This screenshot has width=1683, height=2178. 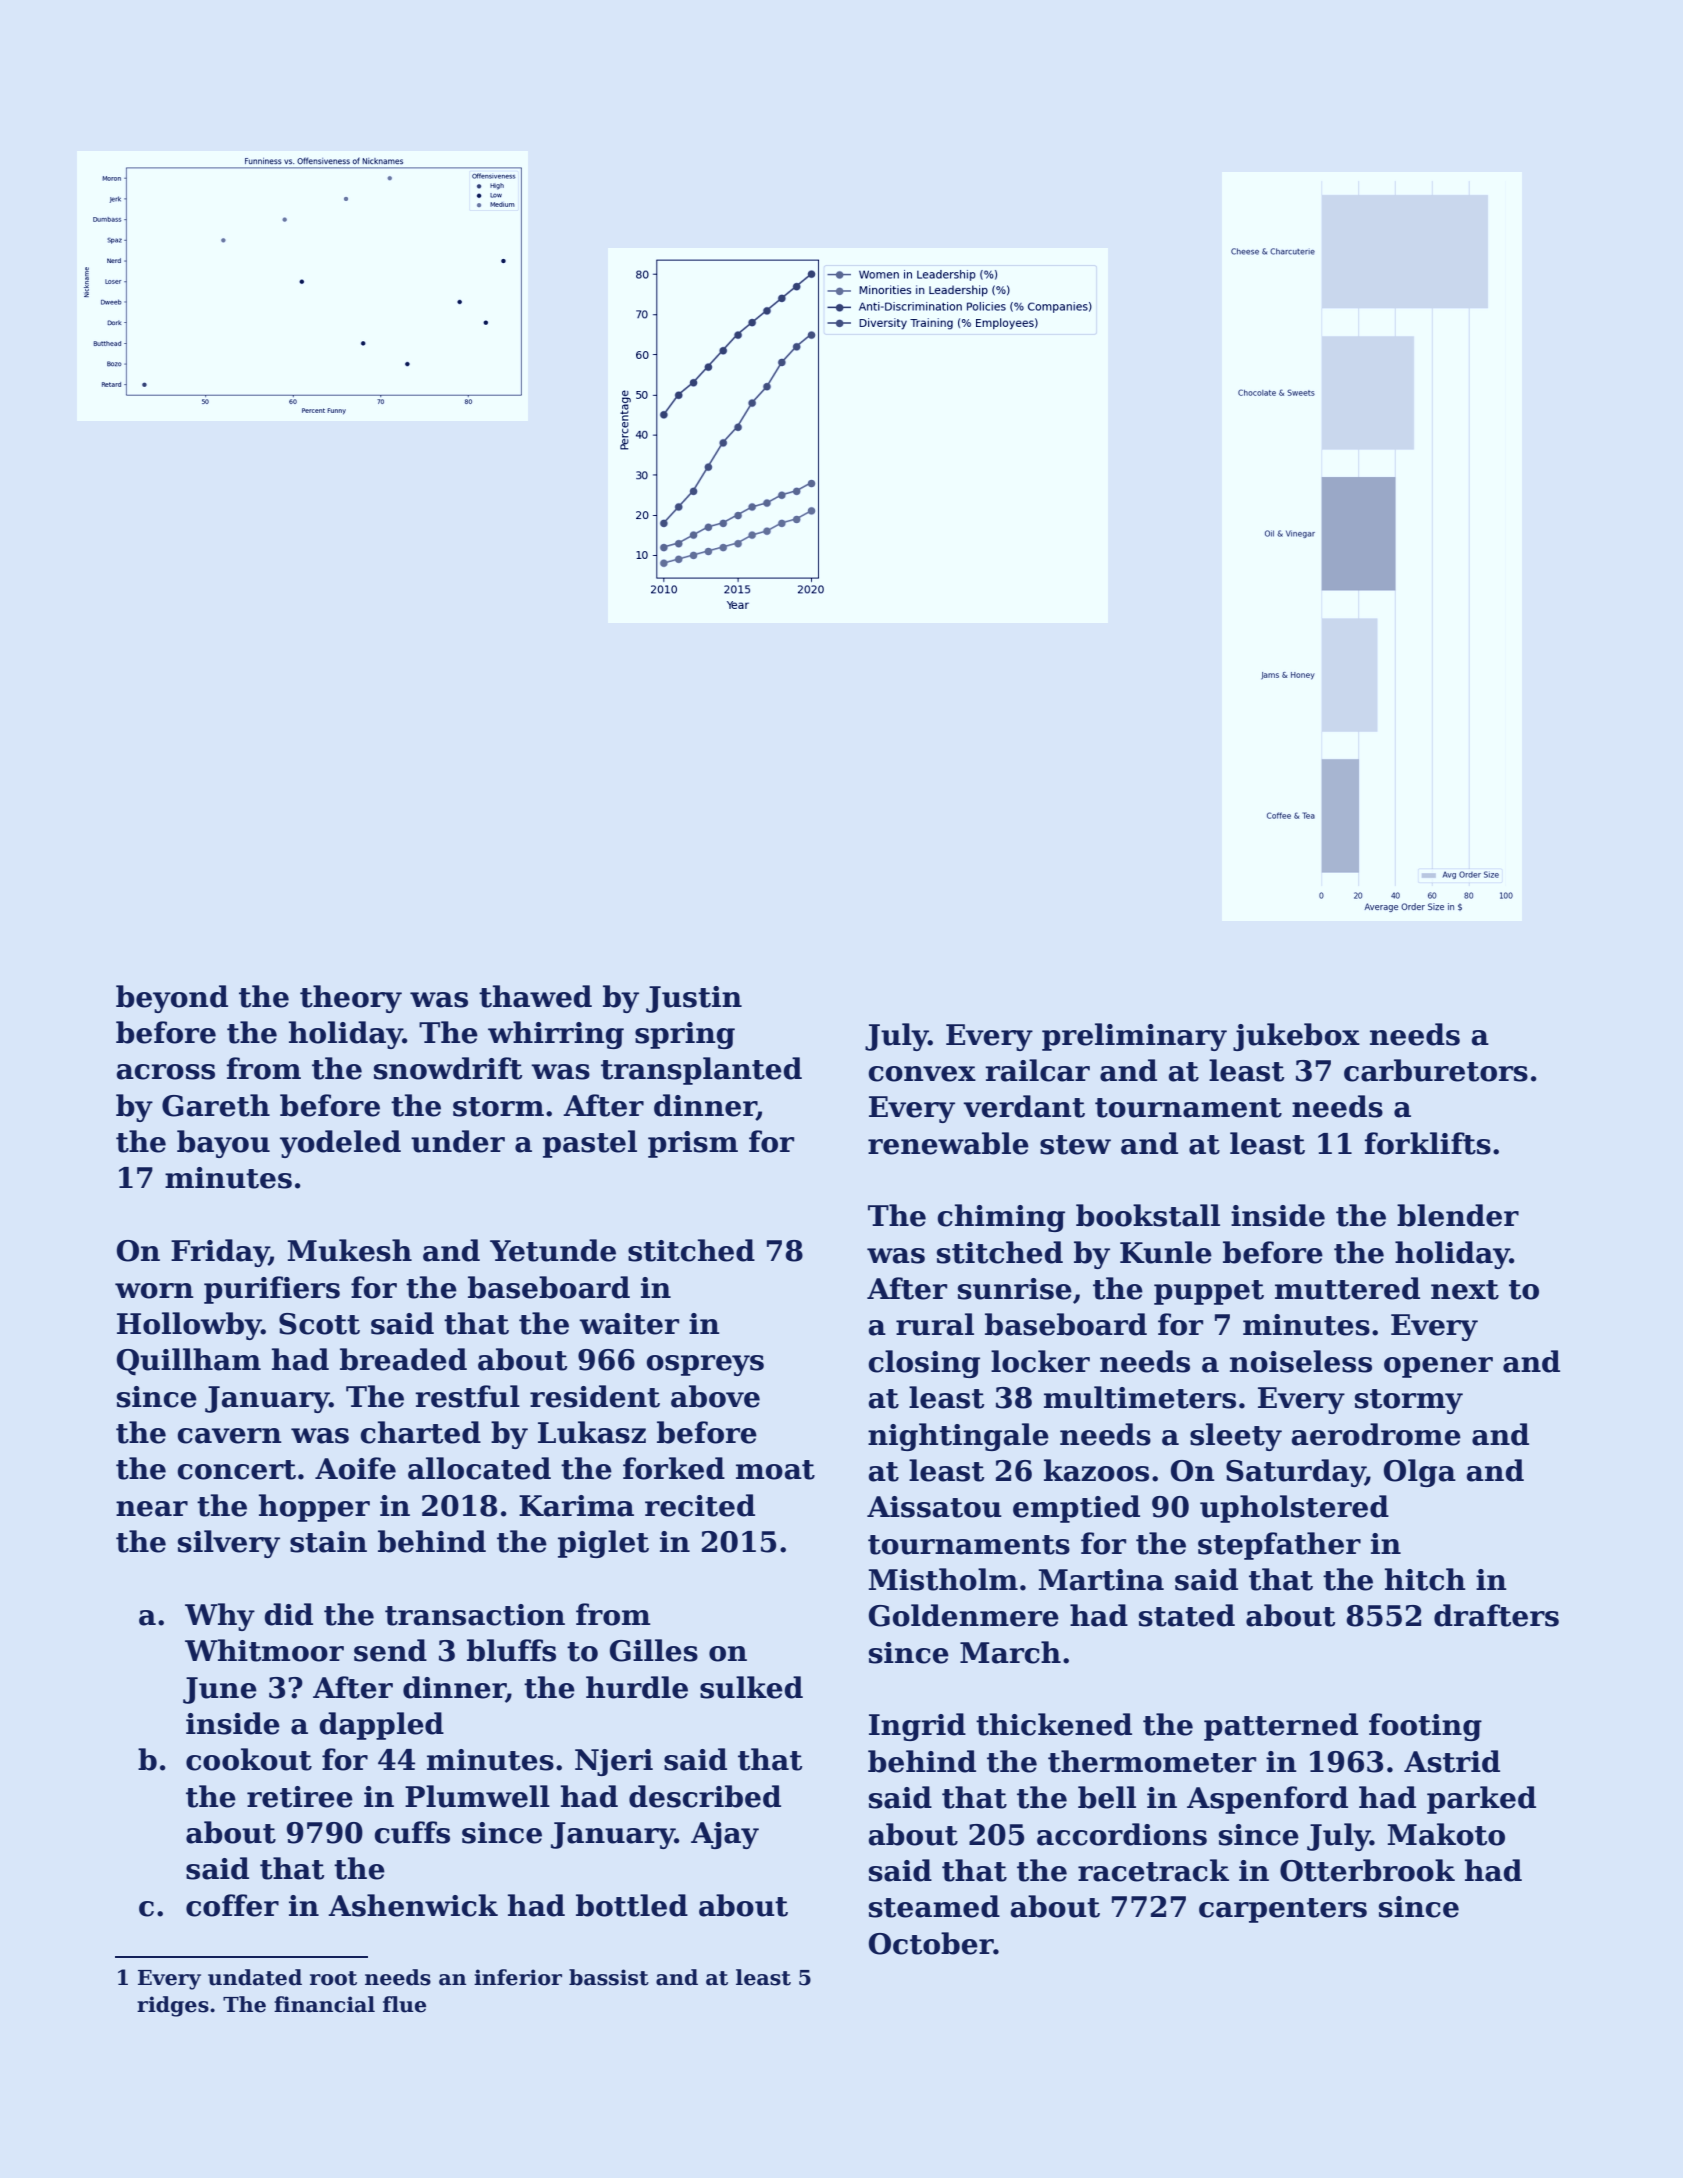 What do you see at coordinates (694, 999) in the screenshot?
I see `Justin` at bounding box center [694, 999].
